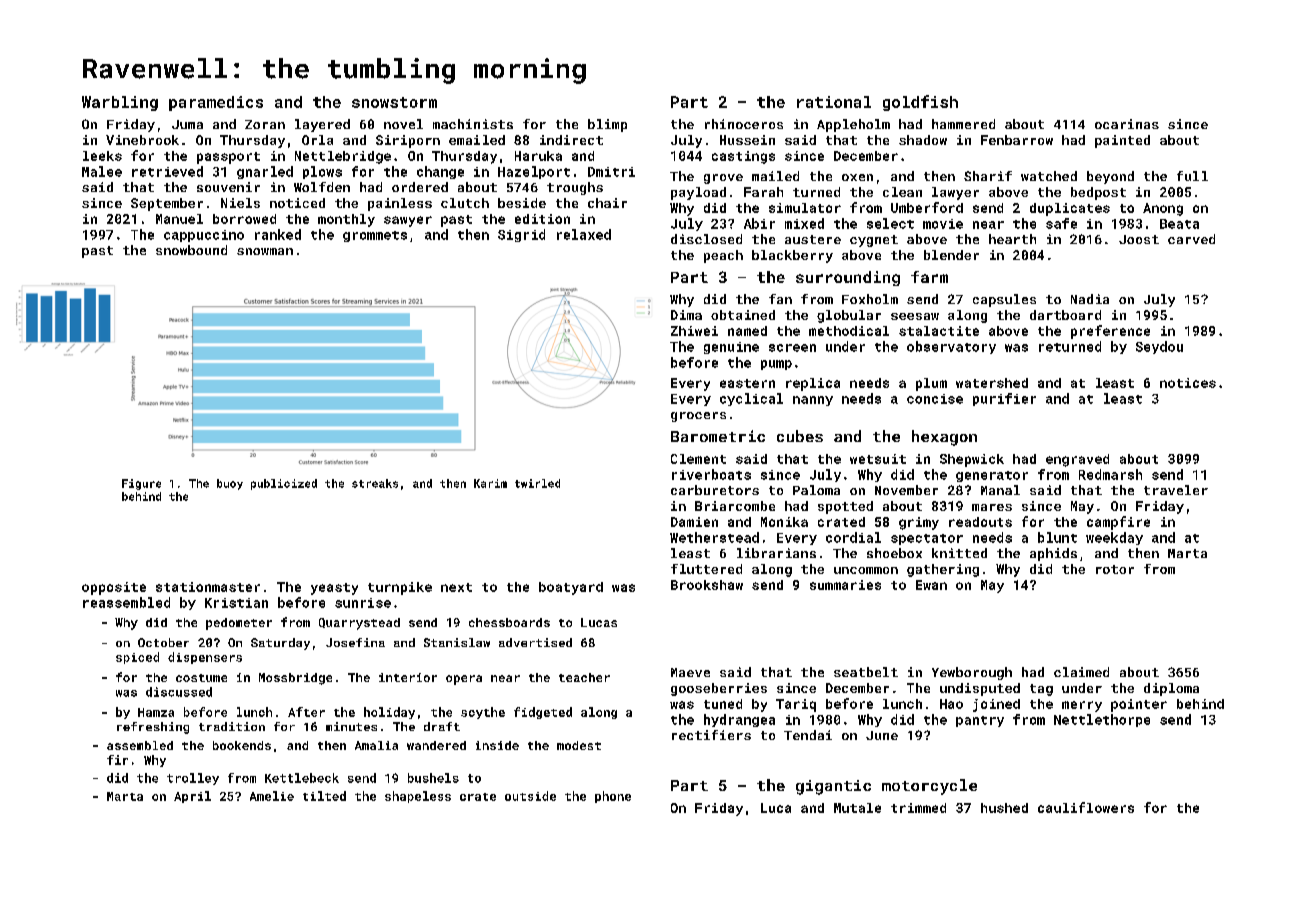 This screenshot has height=924, width=1308. I want to click on blimp, so click(607, 125).
